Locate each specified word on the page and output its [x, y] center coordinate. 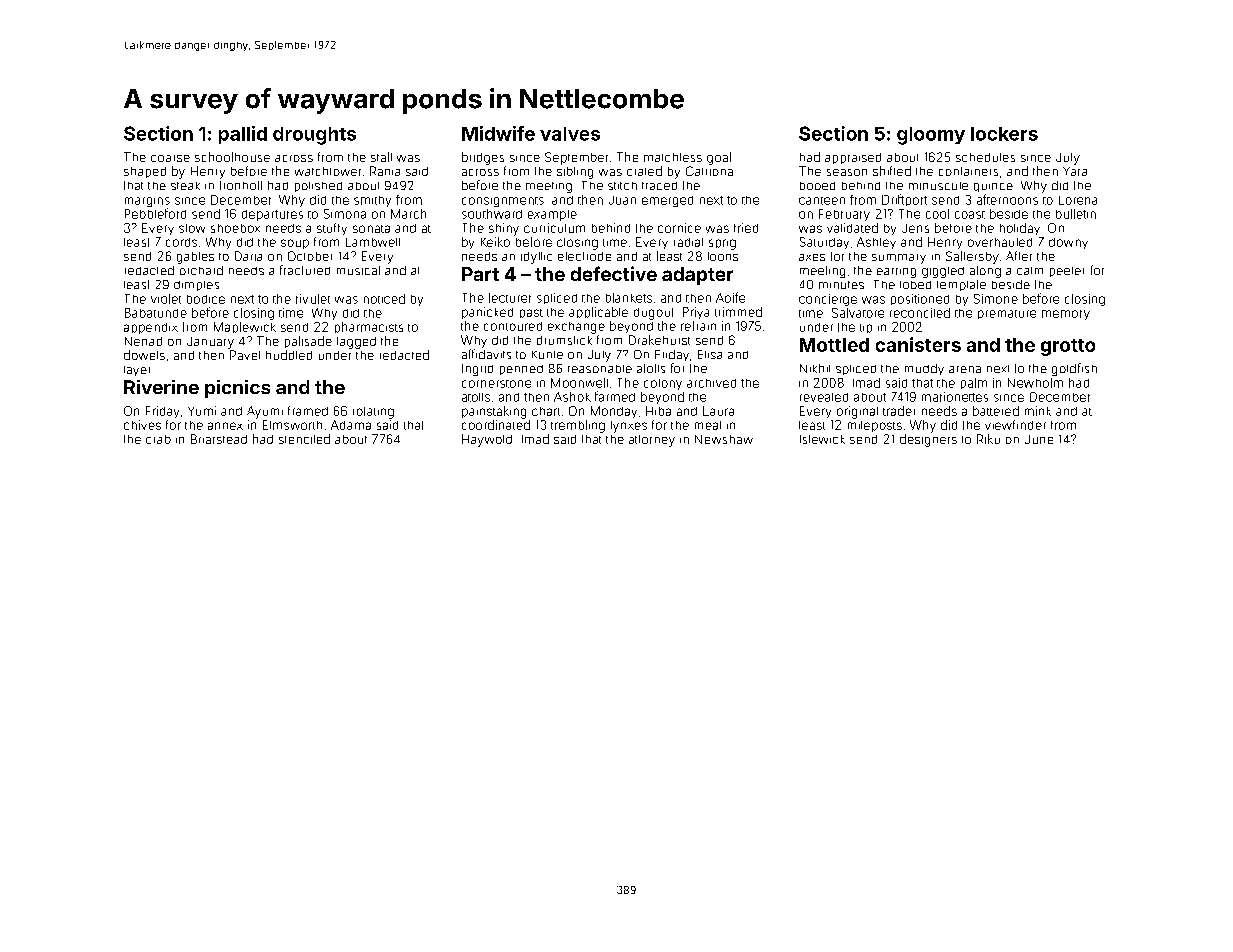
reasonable [600, 369]
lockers [1004, 134]
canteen [822, 201]
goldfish [1074, 369]
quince [993, 187]
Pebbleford [155, 213]
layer [137, 371]
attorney [652, 441]
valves [570, 134]
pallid [243, 135]
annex [225, 426]
